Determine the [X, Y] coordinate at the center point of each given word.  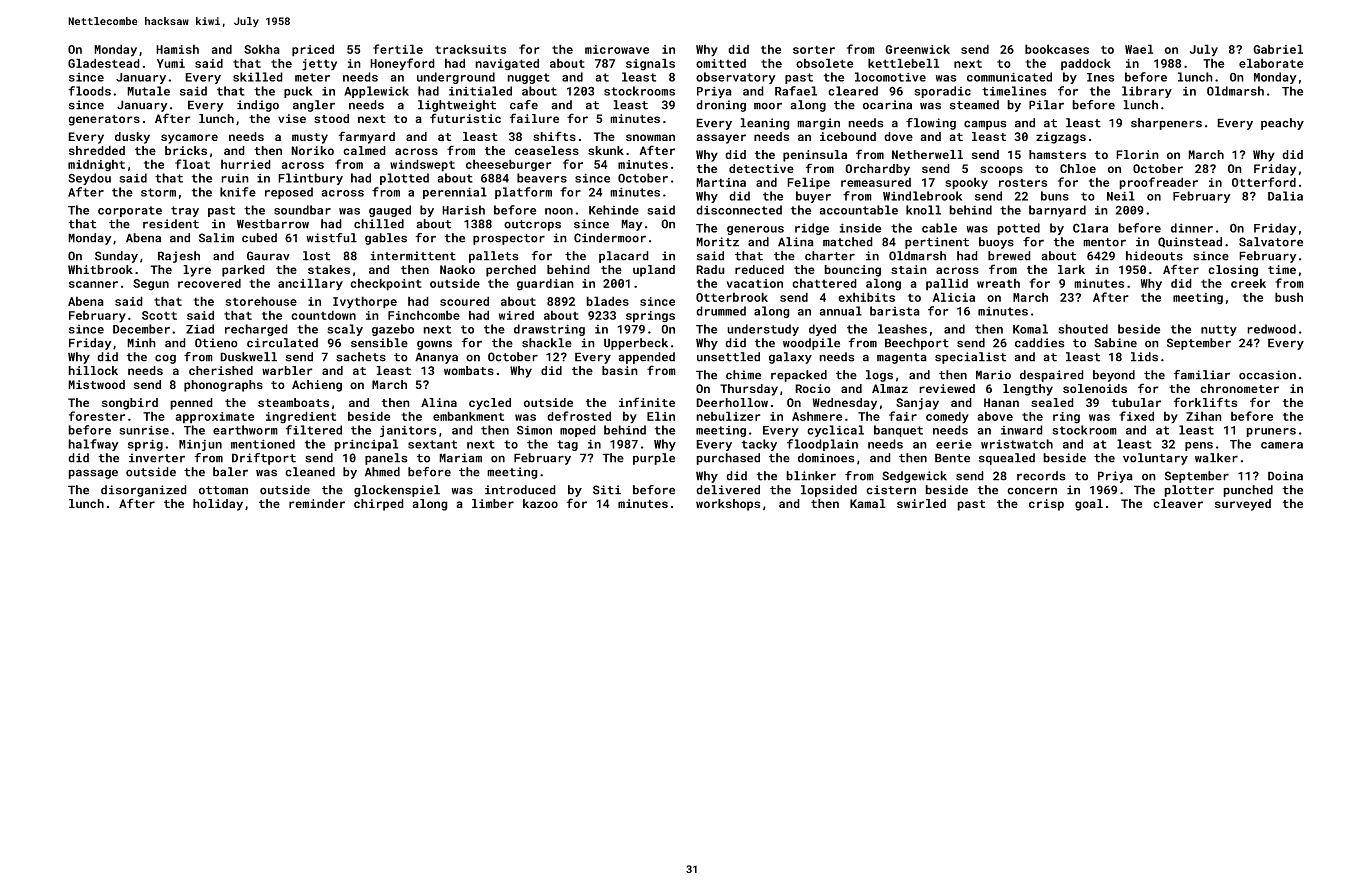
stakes [329, 269]
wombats [469, 370]
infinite [647, 402]
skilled [258, 77]
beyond [1114, 376]
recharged [256, 330]
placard [624, 257]
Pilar [1046, 105]
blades [607, 301]
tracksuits [470, 49]
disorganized [144, 491]
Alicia [954, 297]
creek [1248, 283]
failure [534, 118]
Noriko [312, 150]
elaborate [1271, 63]
